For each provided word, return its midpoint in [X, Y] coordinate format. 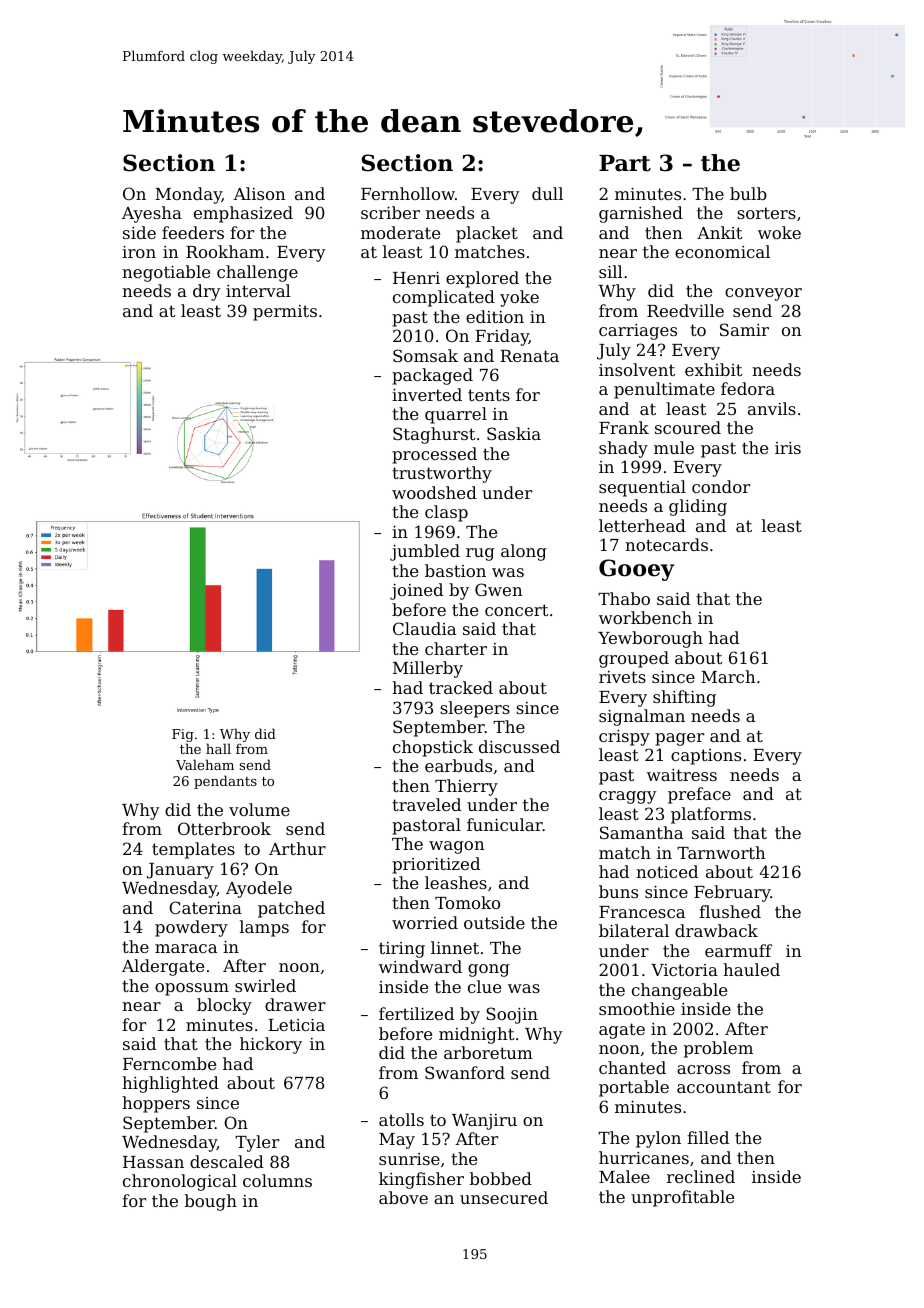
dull [547, 193]
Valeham [205, 764]
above [403, 1197]
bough [211, 1202]
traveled [426, 804]
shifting [684, 698]
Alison [259, 193]
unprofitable [682, 1198]
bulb [748, 193]
